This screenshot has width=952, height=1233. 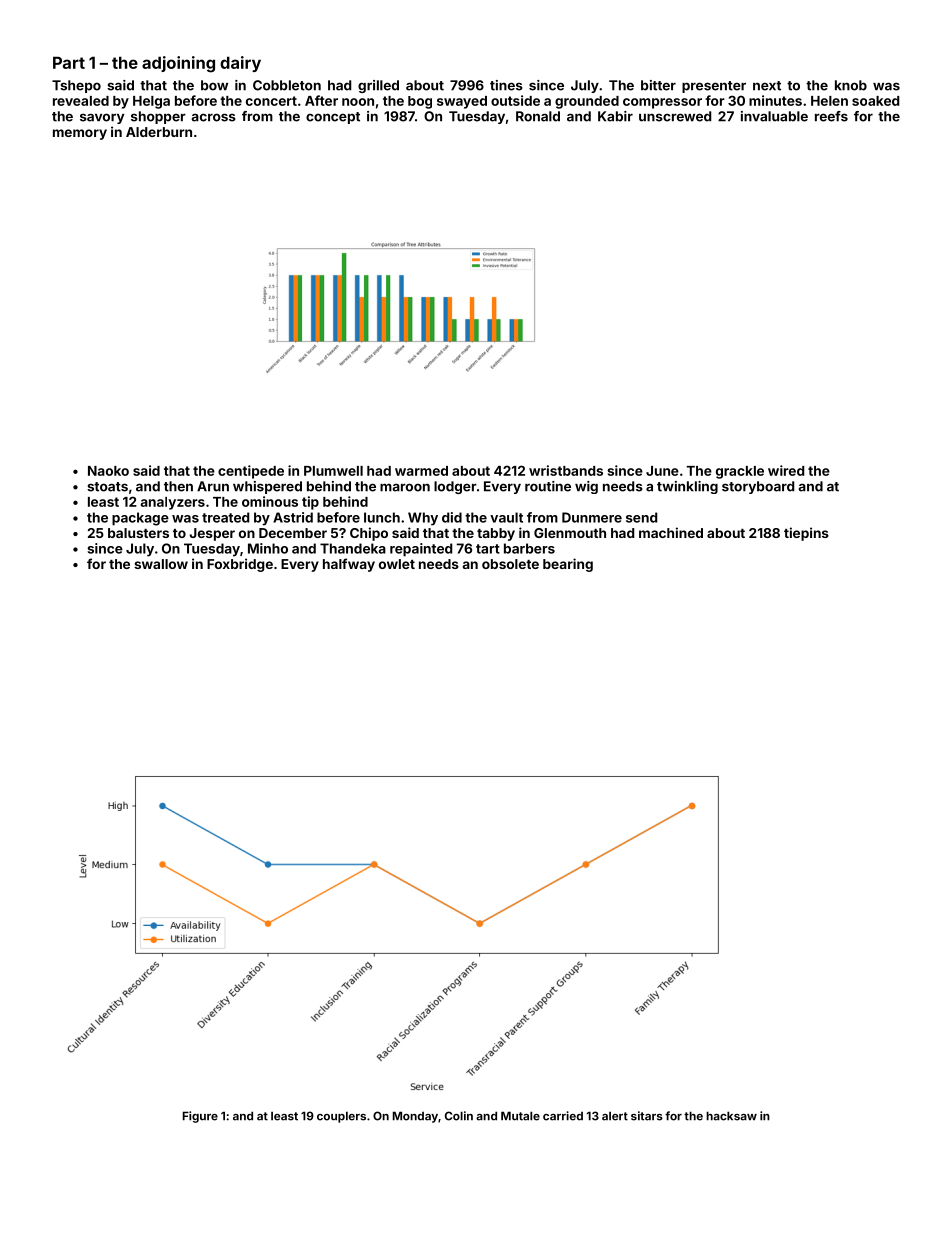 What do you see at coordinates (140, 519) in the screenshot?
I see `package` at bounding box center [140, 519].
